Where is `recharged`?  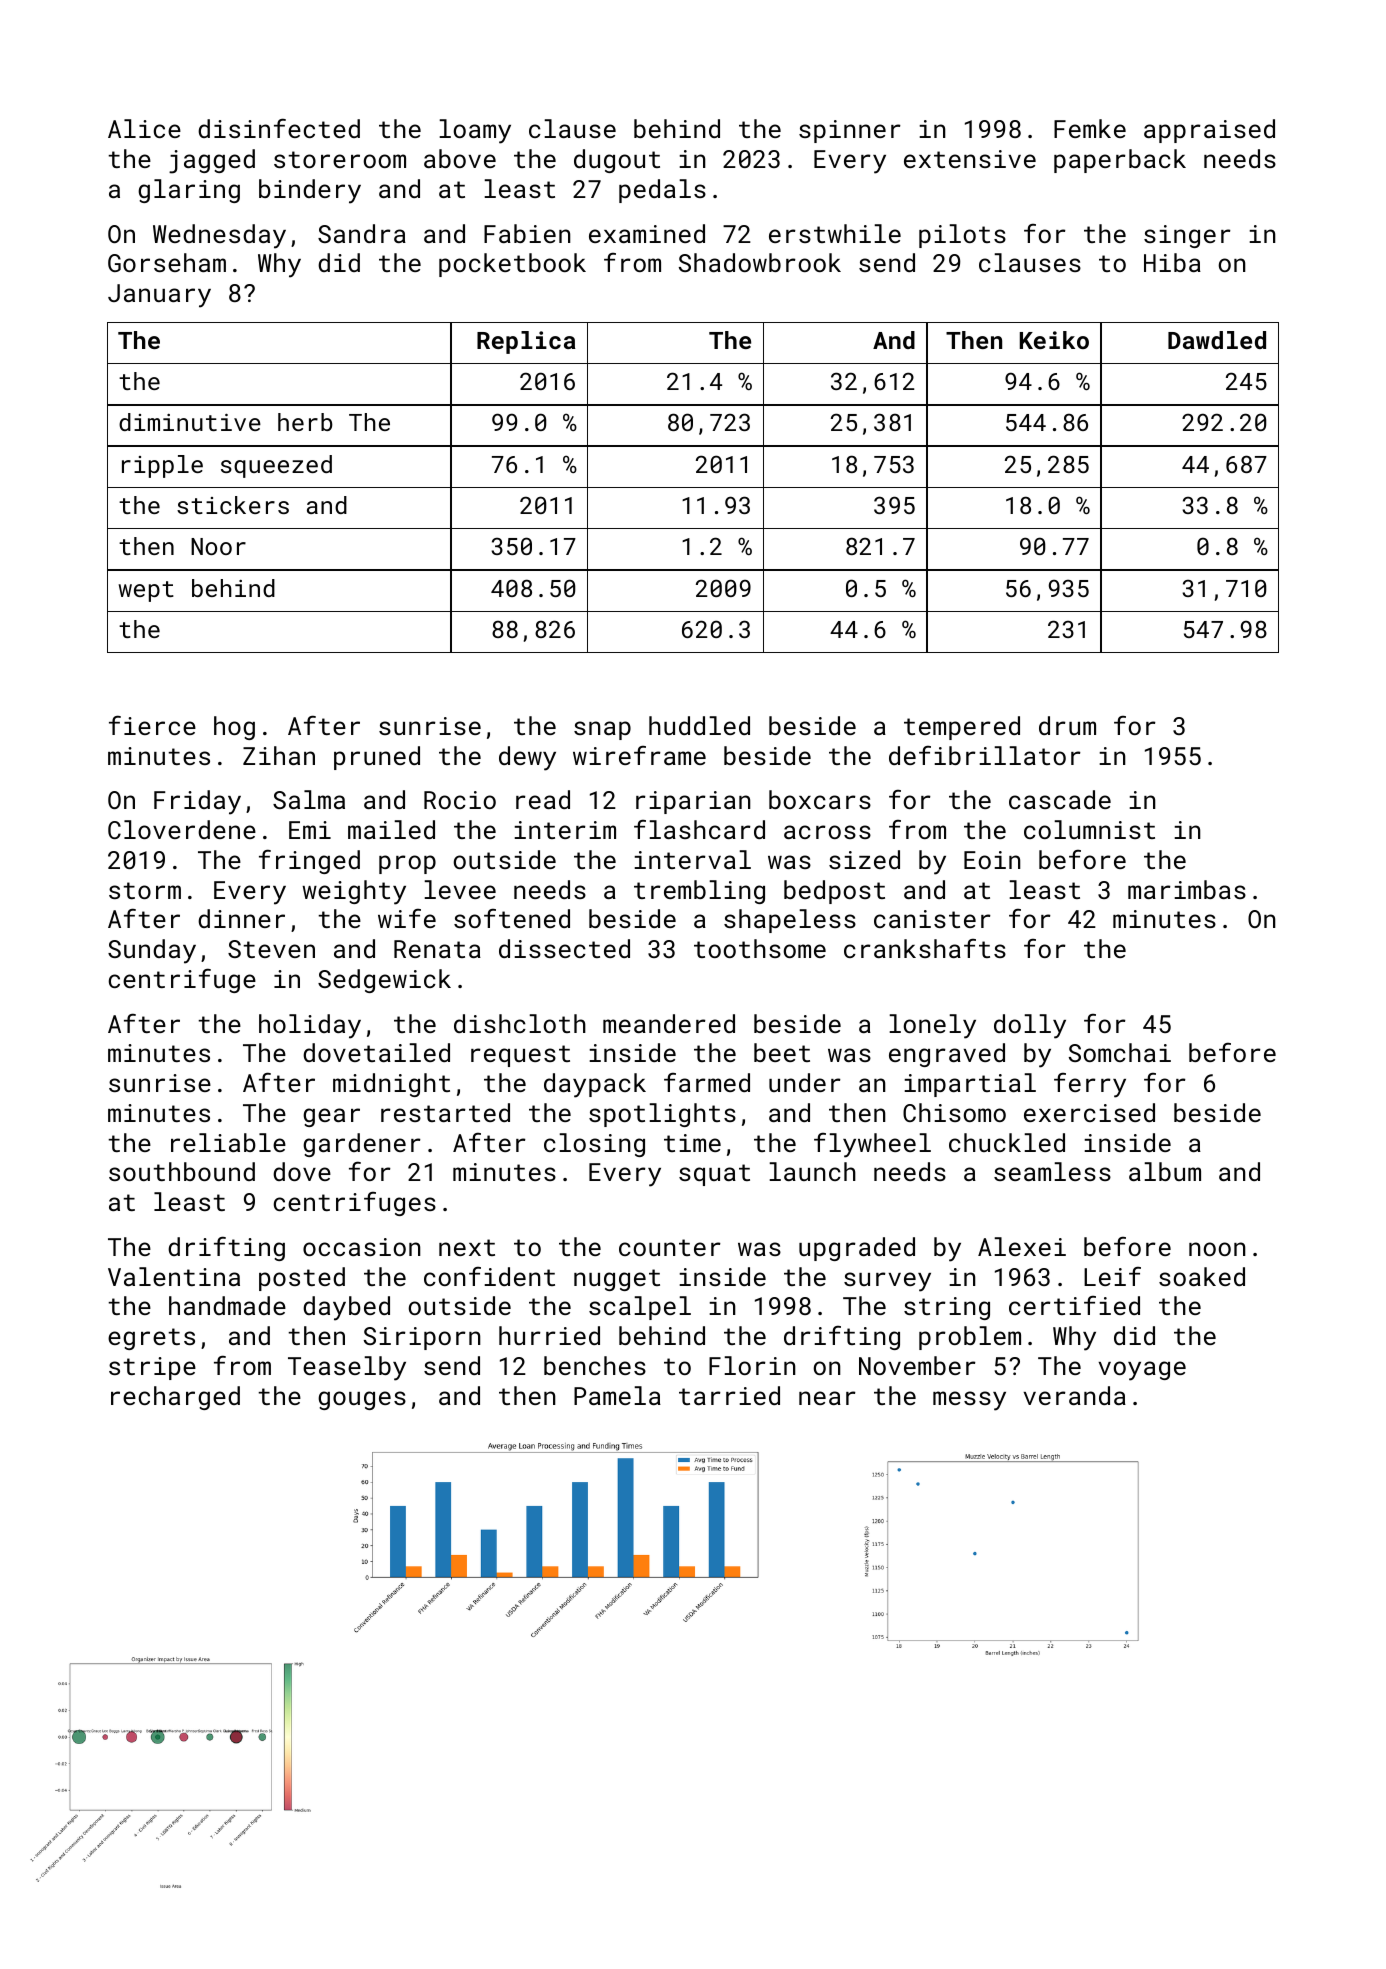 recharged is located at coordinates (175, 1398).
